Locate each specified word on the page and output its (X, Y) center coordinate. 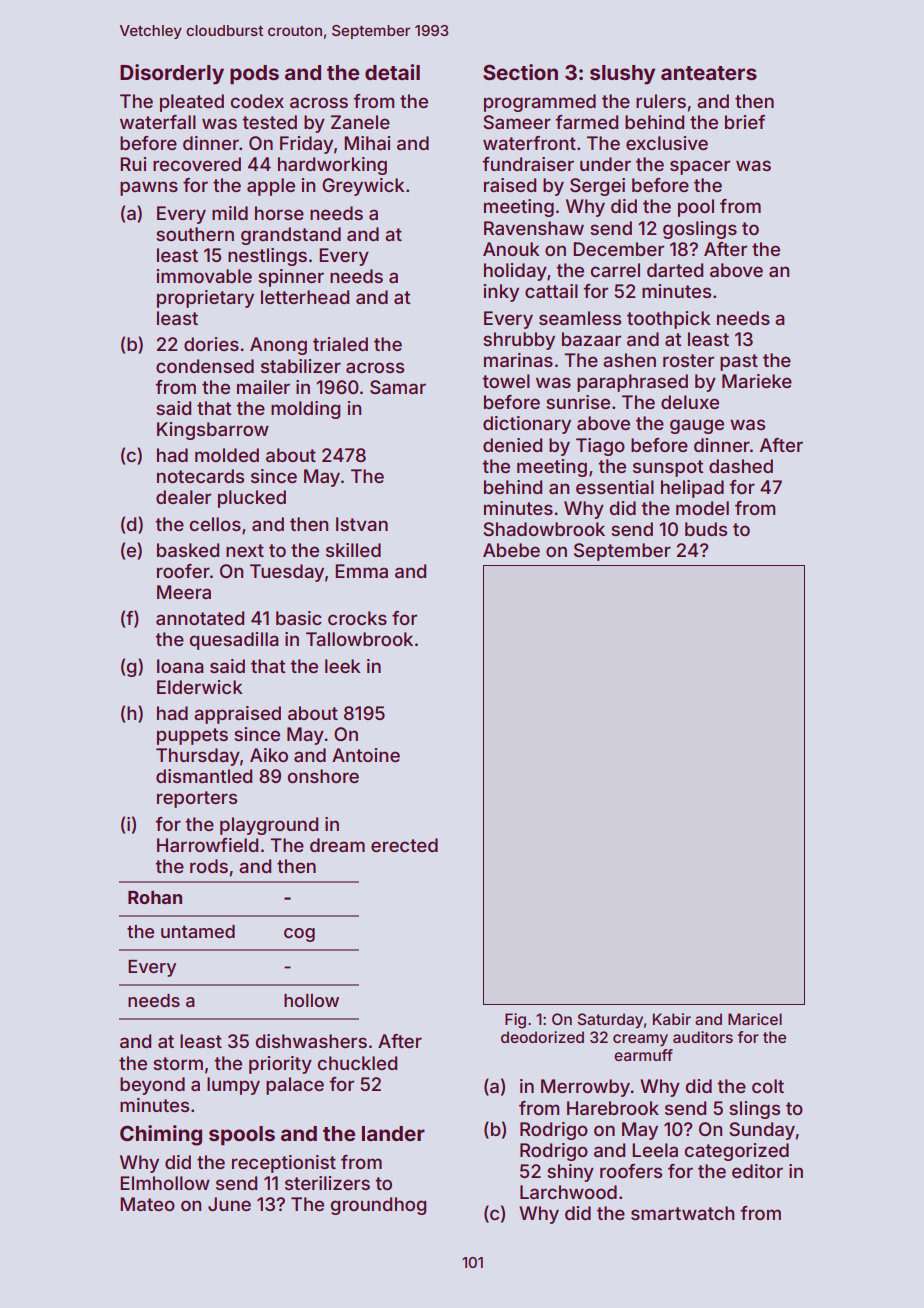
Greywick (363, 187)
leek (342, 666)
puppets (192, 736)
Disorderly (172, 74)
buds (706, 529)
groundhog (378, 1206)
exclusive (667, 143)
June (229, 1204)
